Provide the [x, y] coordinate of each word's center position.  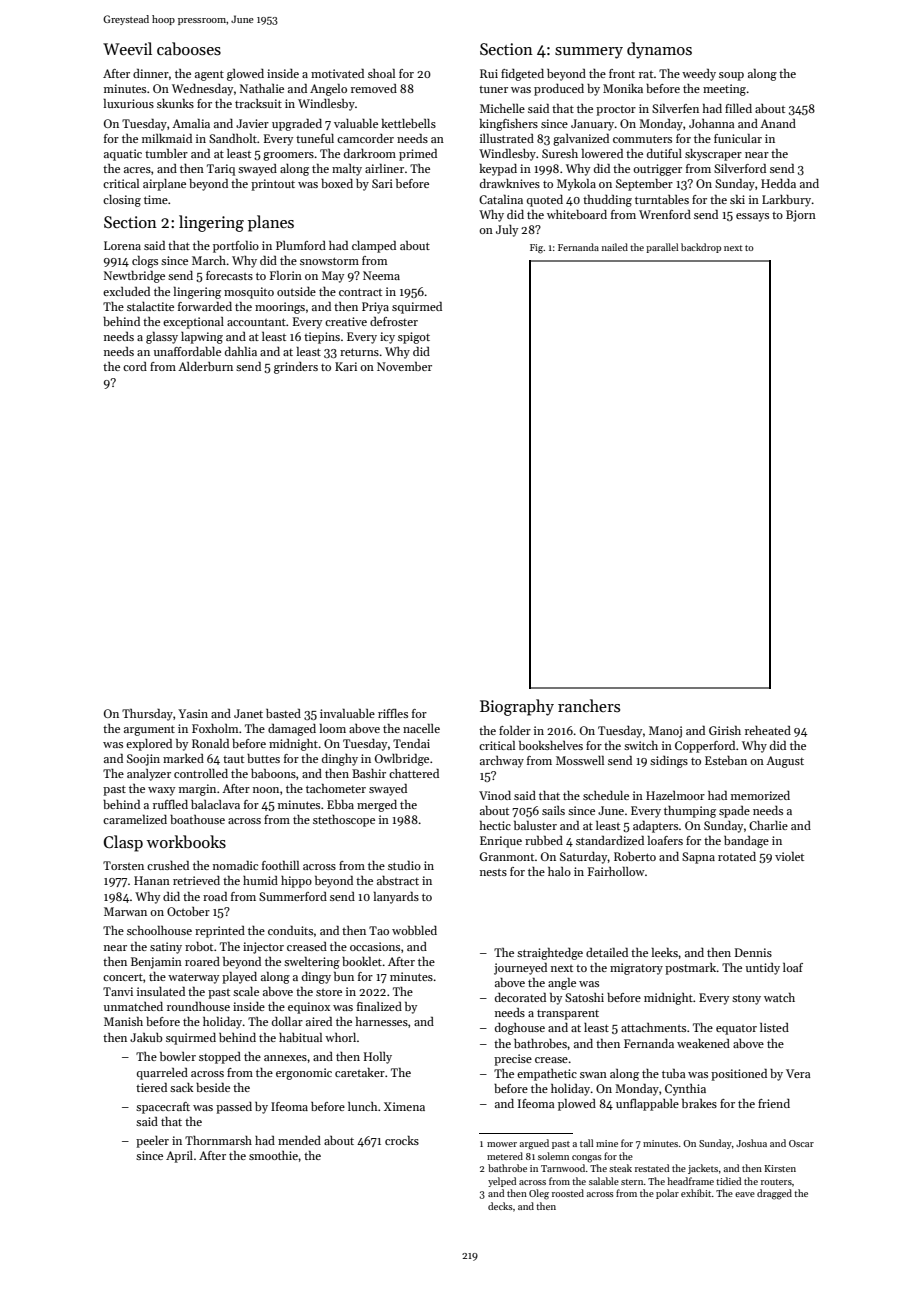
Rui [489, 73]
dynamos [659, 50]
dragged [774, 1194]
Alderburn [205, 366]
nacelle [421, 728]
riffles [393, 713]
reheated [768, 730]
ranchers [589, 705]
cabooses [189, 49]
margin [197, 790]
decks [500, 1206]
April [179, 1157]
